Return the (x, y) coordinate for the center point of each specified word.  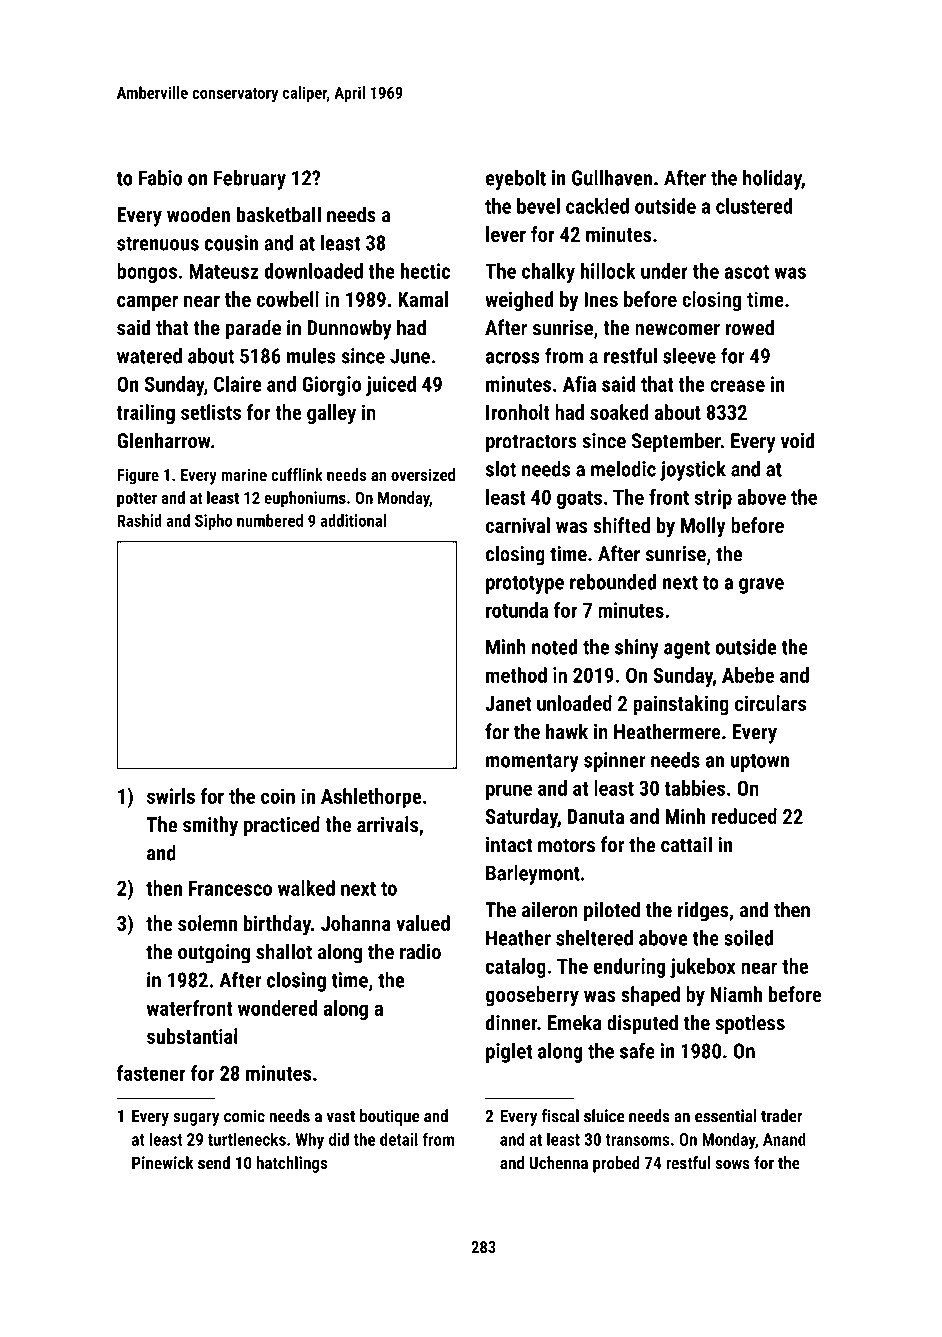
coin (278, 796)
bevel (538, 206)
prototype (525, 584)
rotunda (517, 610)
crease (737, 386)
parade (253, 329)
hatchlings (292, 1164)
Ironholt (518, 412)
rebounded (613, 582)
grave (761, 586)
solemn (207, 923)
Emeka (575, 1022)
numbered (270, 520)
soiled (748, 938)
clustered (754, 206)
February (250, 180)
